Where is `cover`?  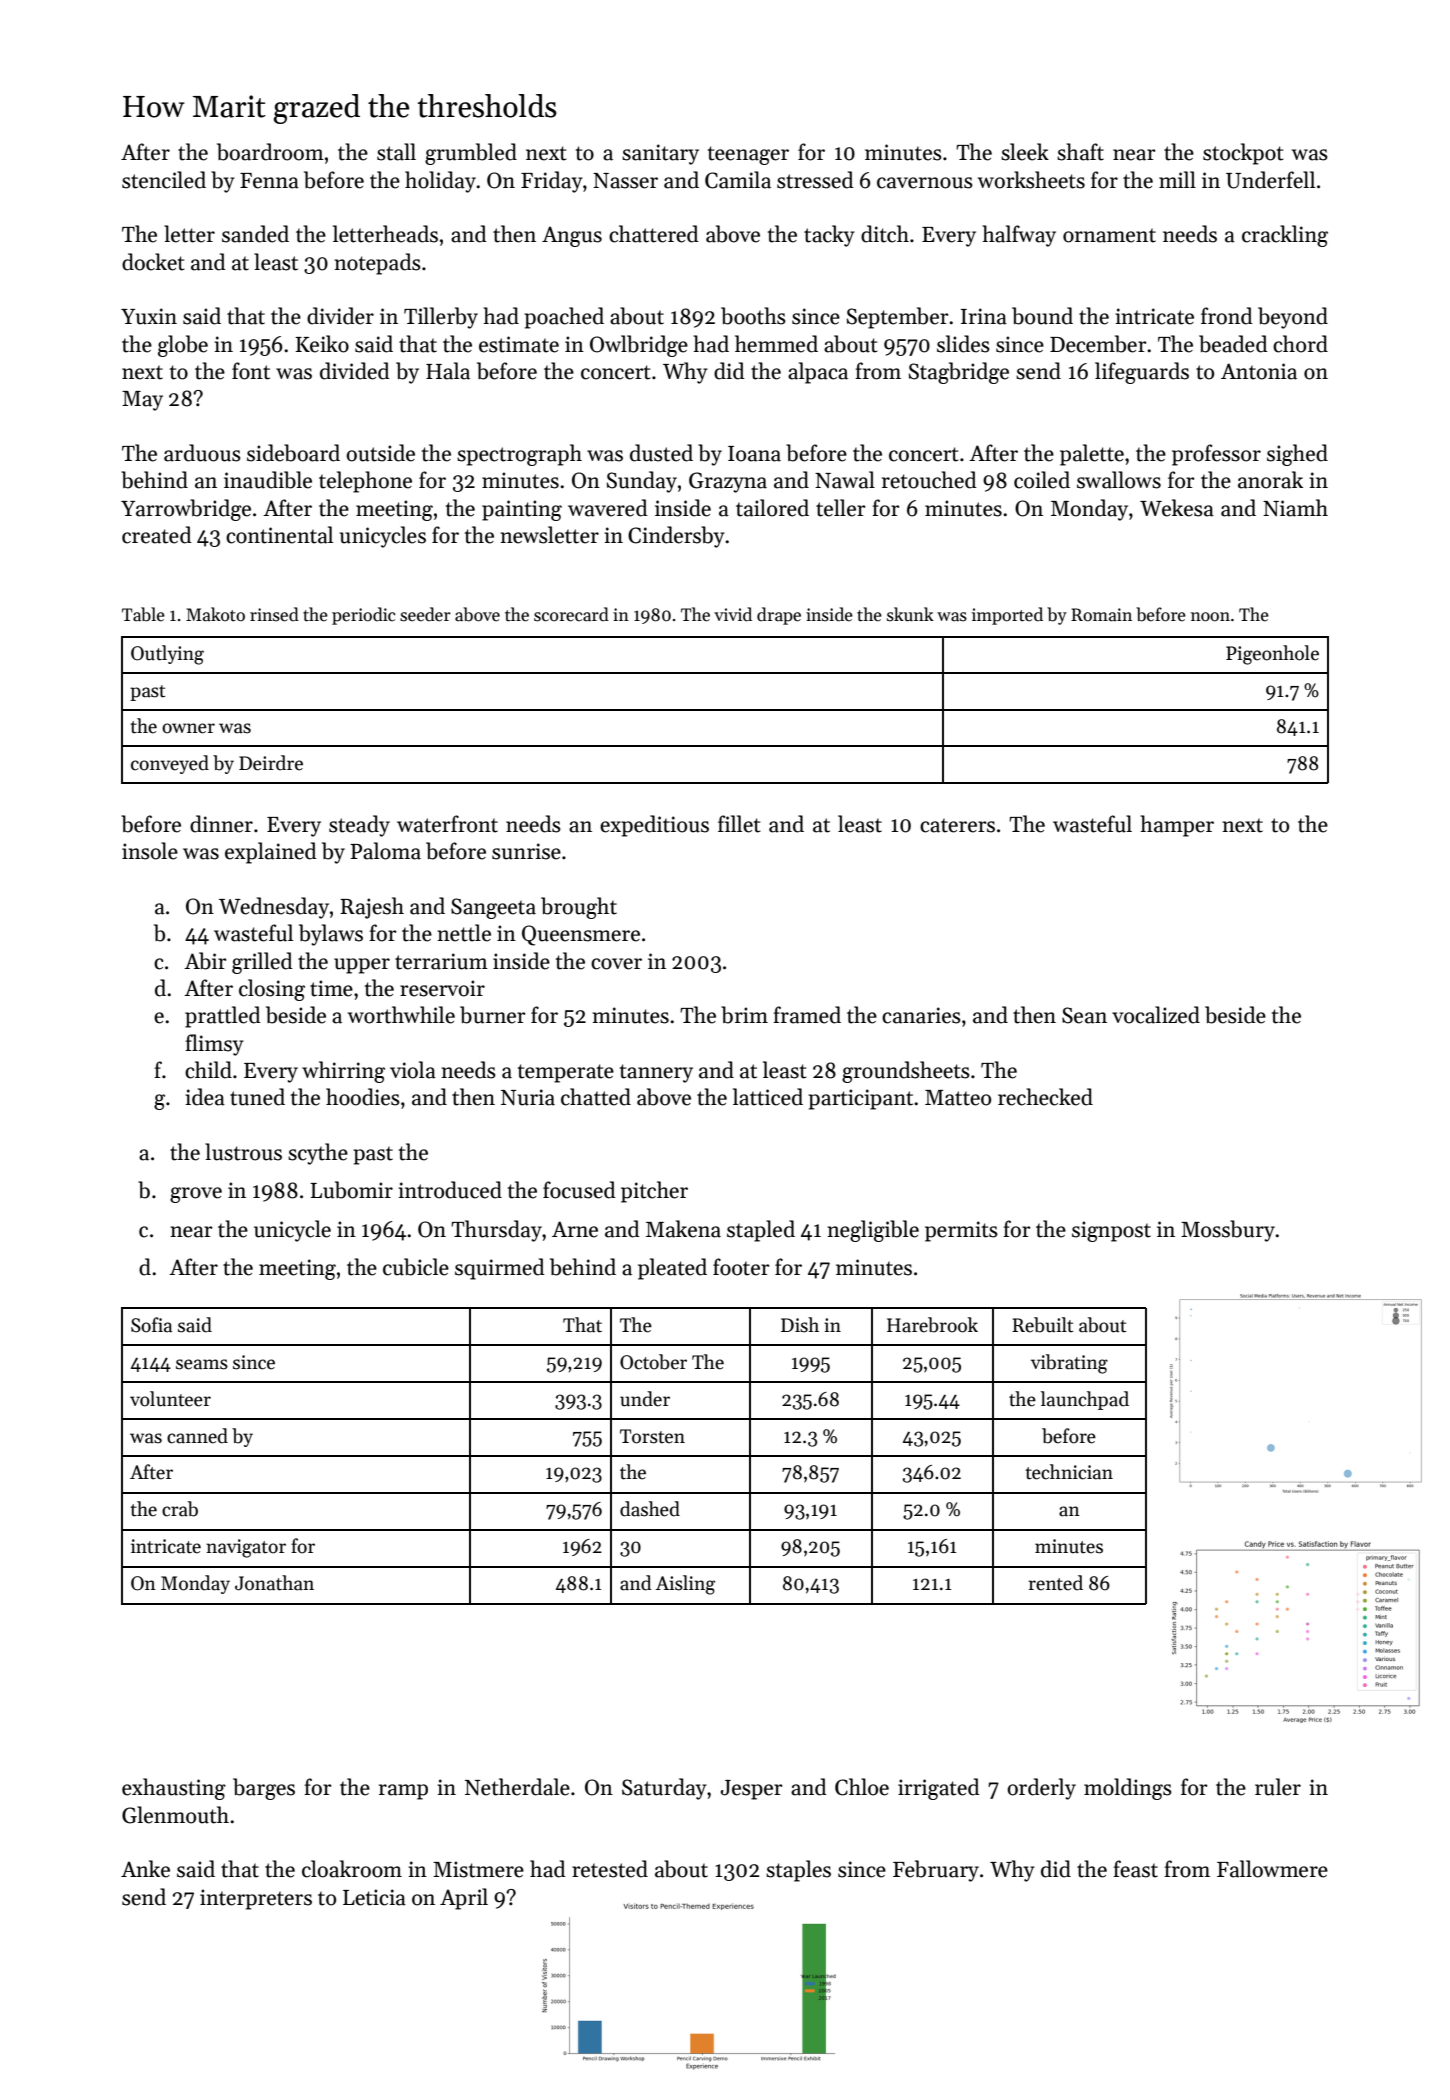
cover is located at coordinates (616, 964).
